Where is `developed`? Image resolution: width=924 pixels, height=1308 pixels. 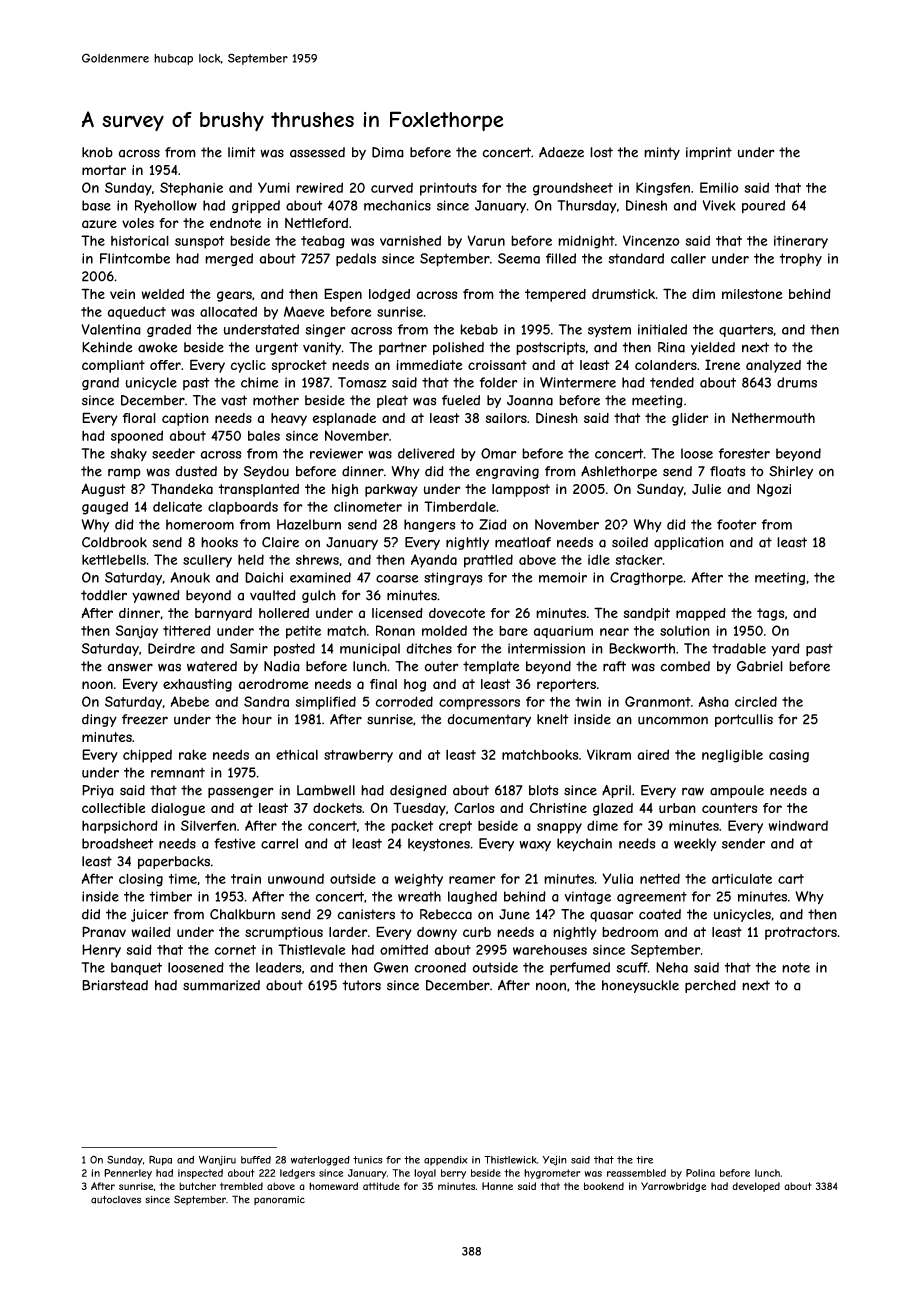 developed is located at coordinates (756, 1187).
